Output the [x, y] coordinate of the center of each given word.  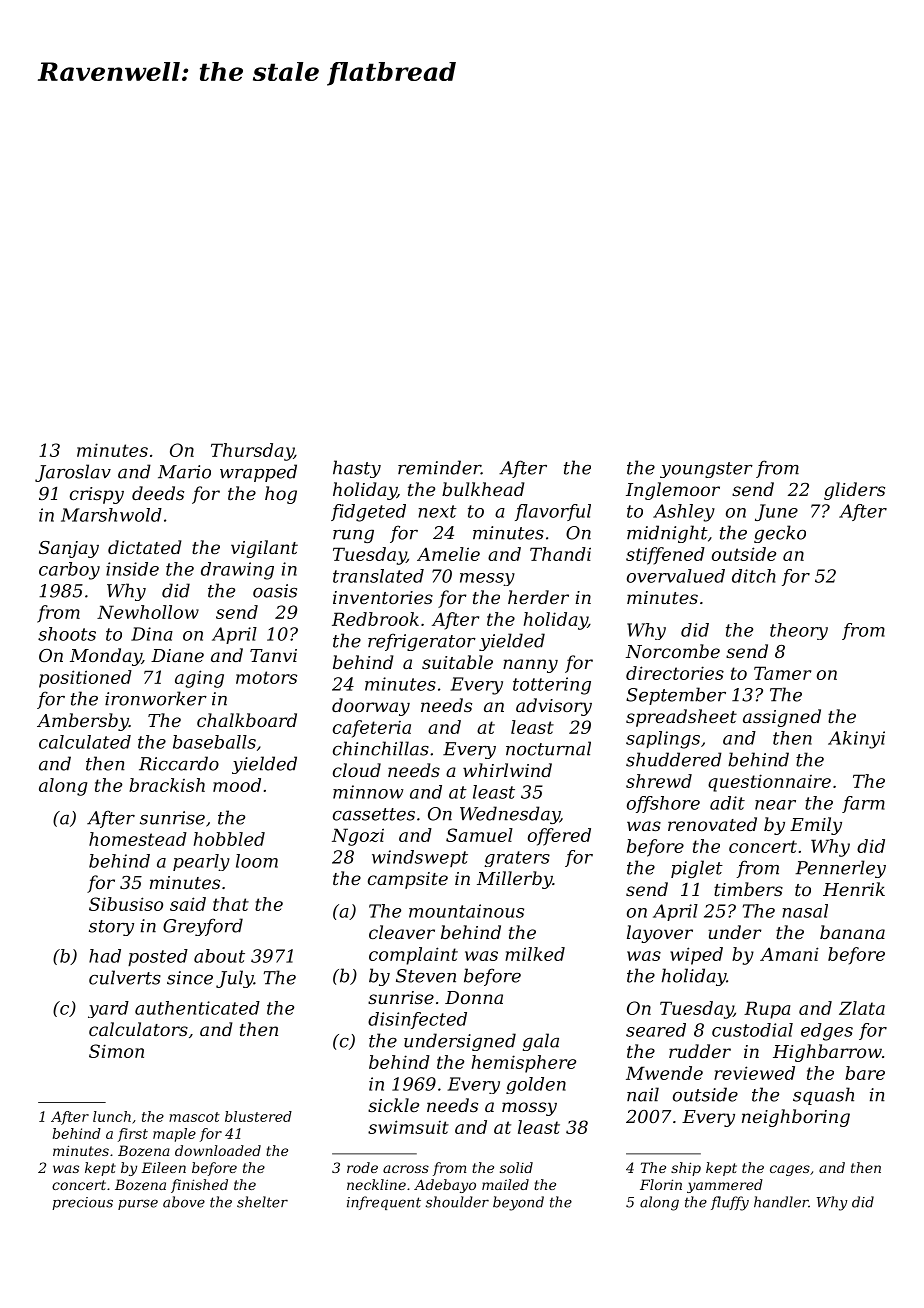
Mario [184, 472]
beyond [518, 1203]
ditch [754, 576]
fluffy [730, 1203]
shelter [262, 1202]
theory [799, 631]
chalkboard [247, 720]
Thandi [560, 554]
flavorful [553, 512]
